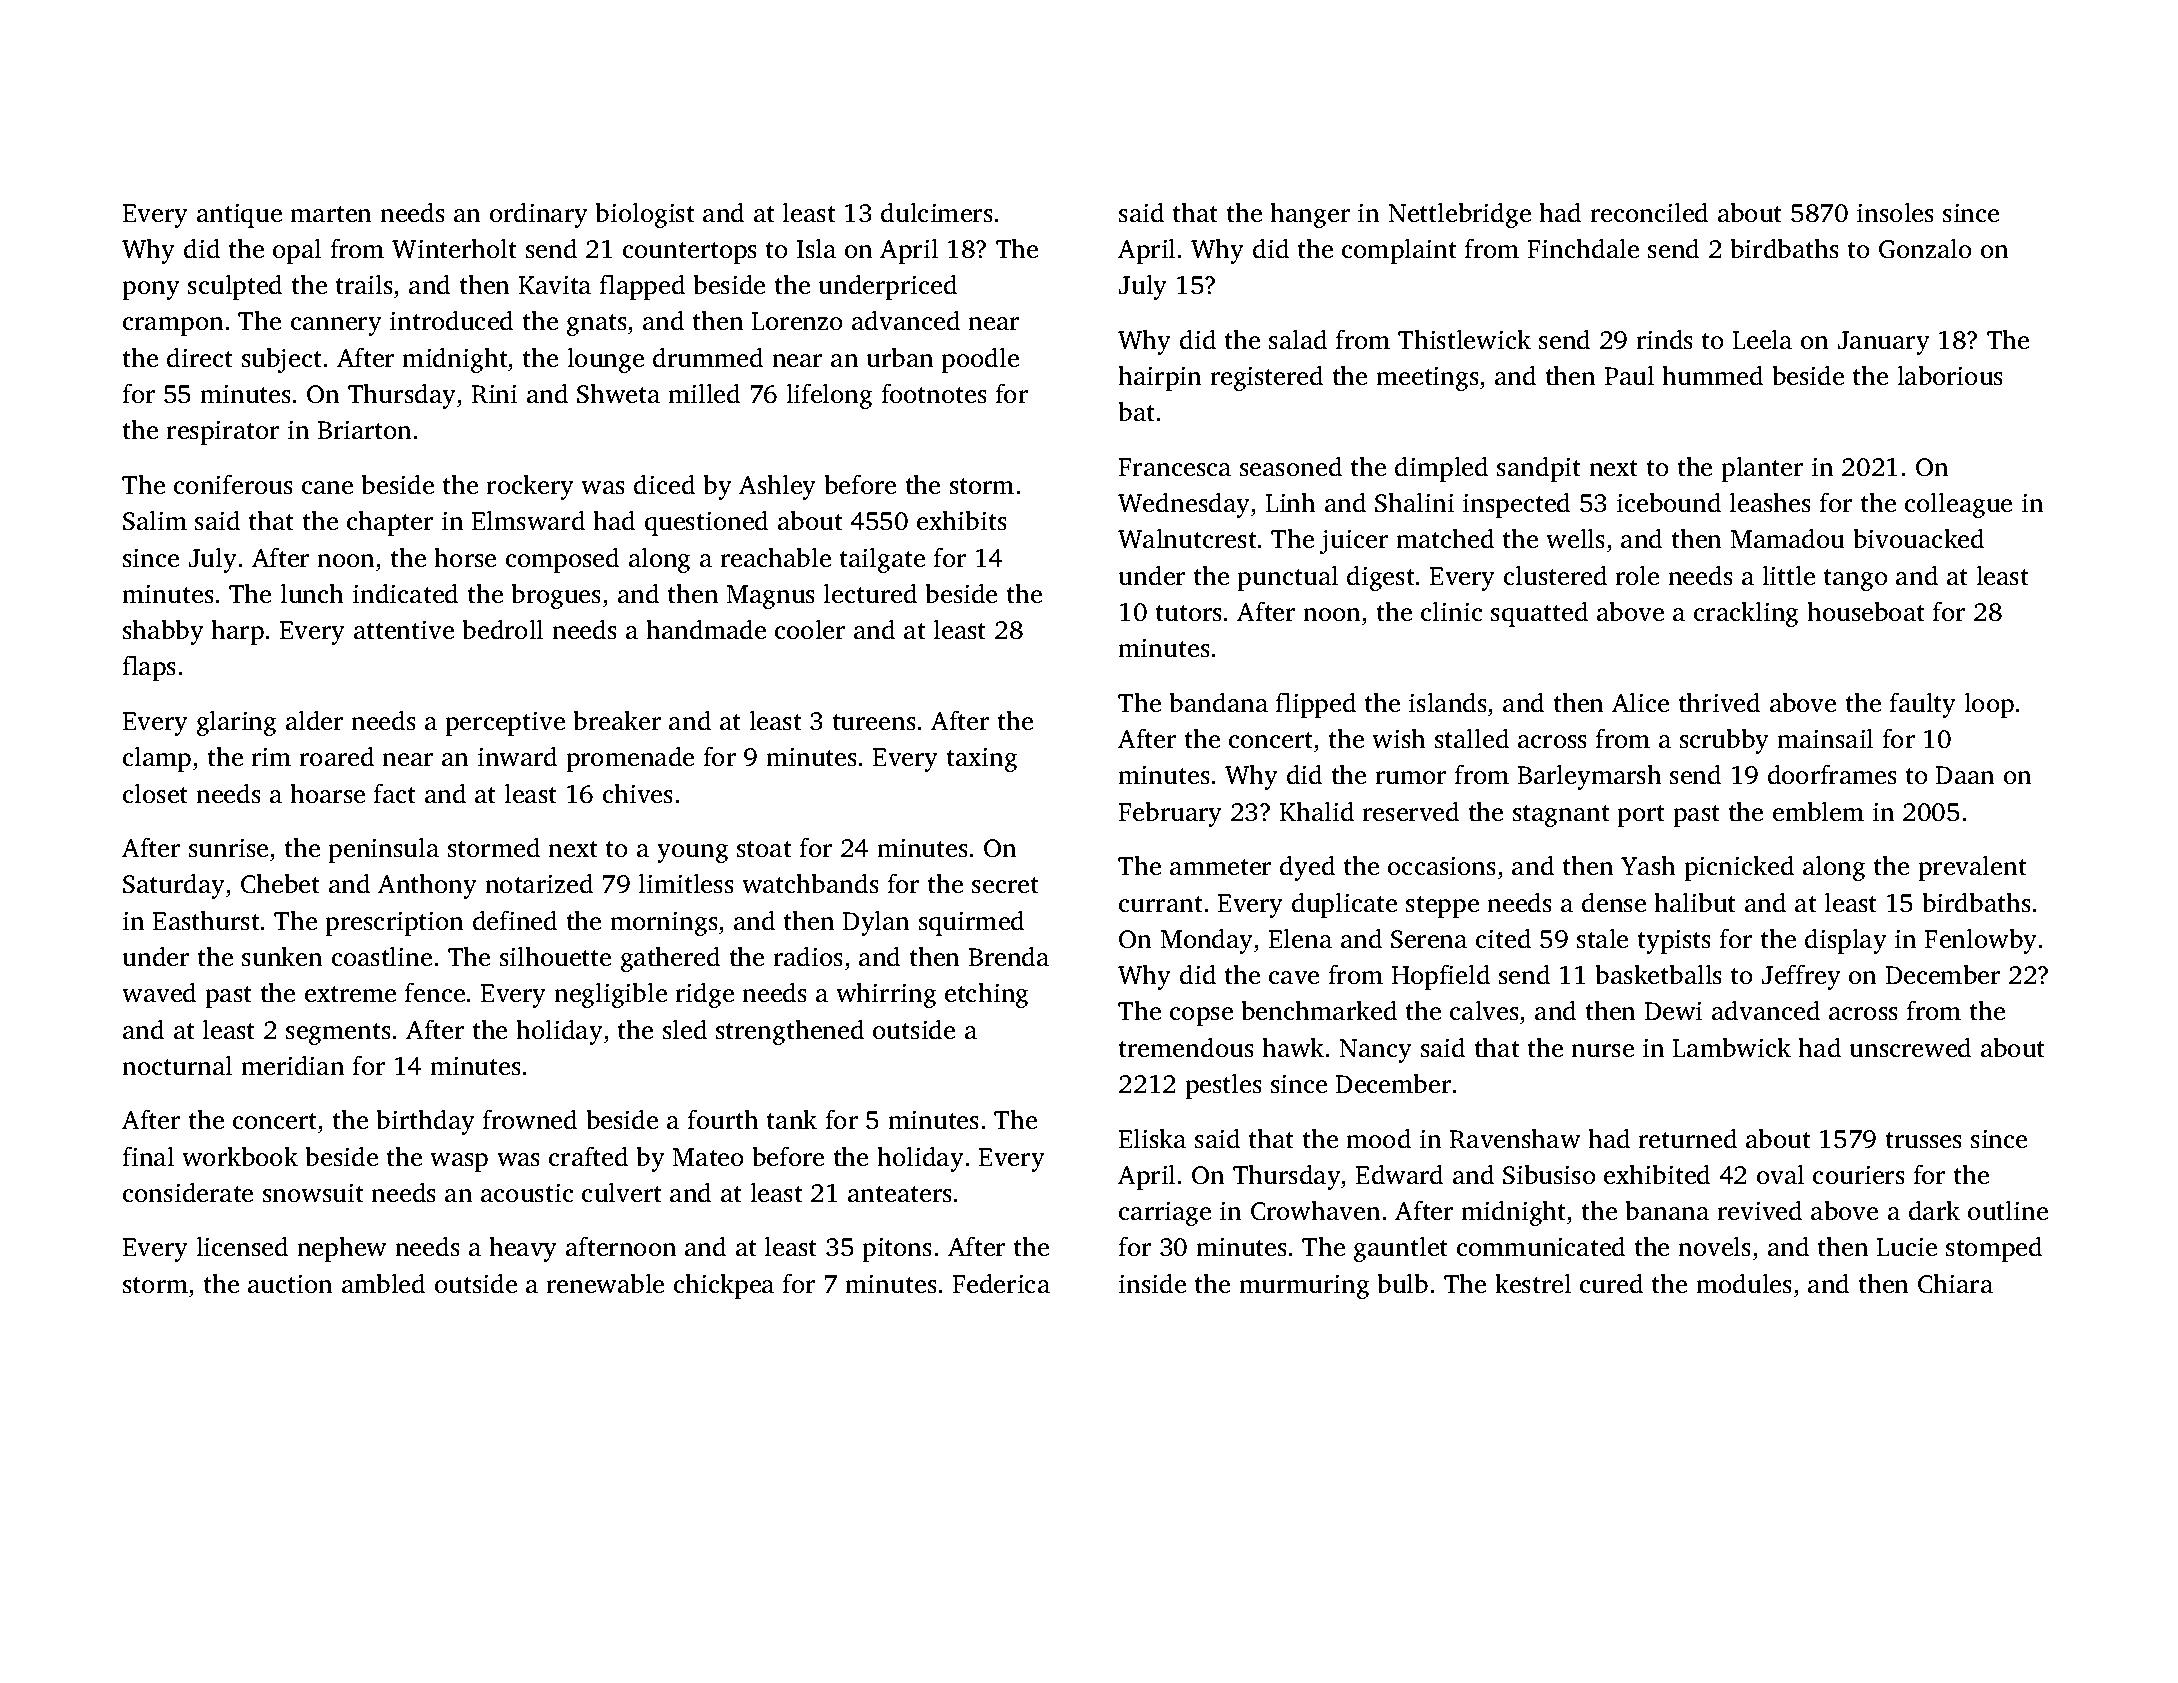 This page has width=2178, height=1683. Describe the element at coordinates (331, 214) in the page. I see `marten` at that location.
